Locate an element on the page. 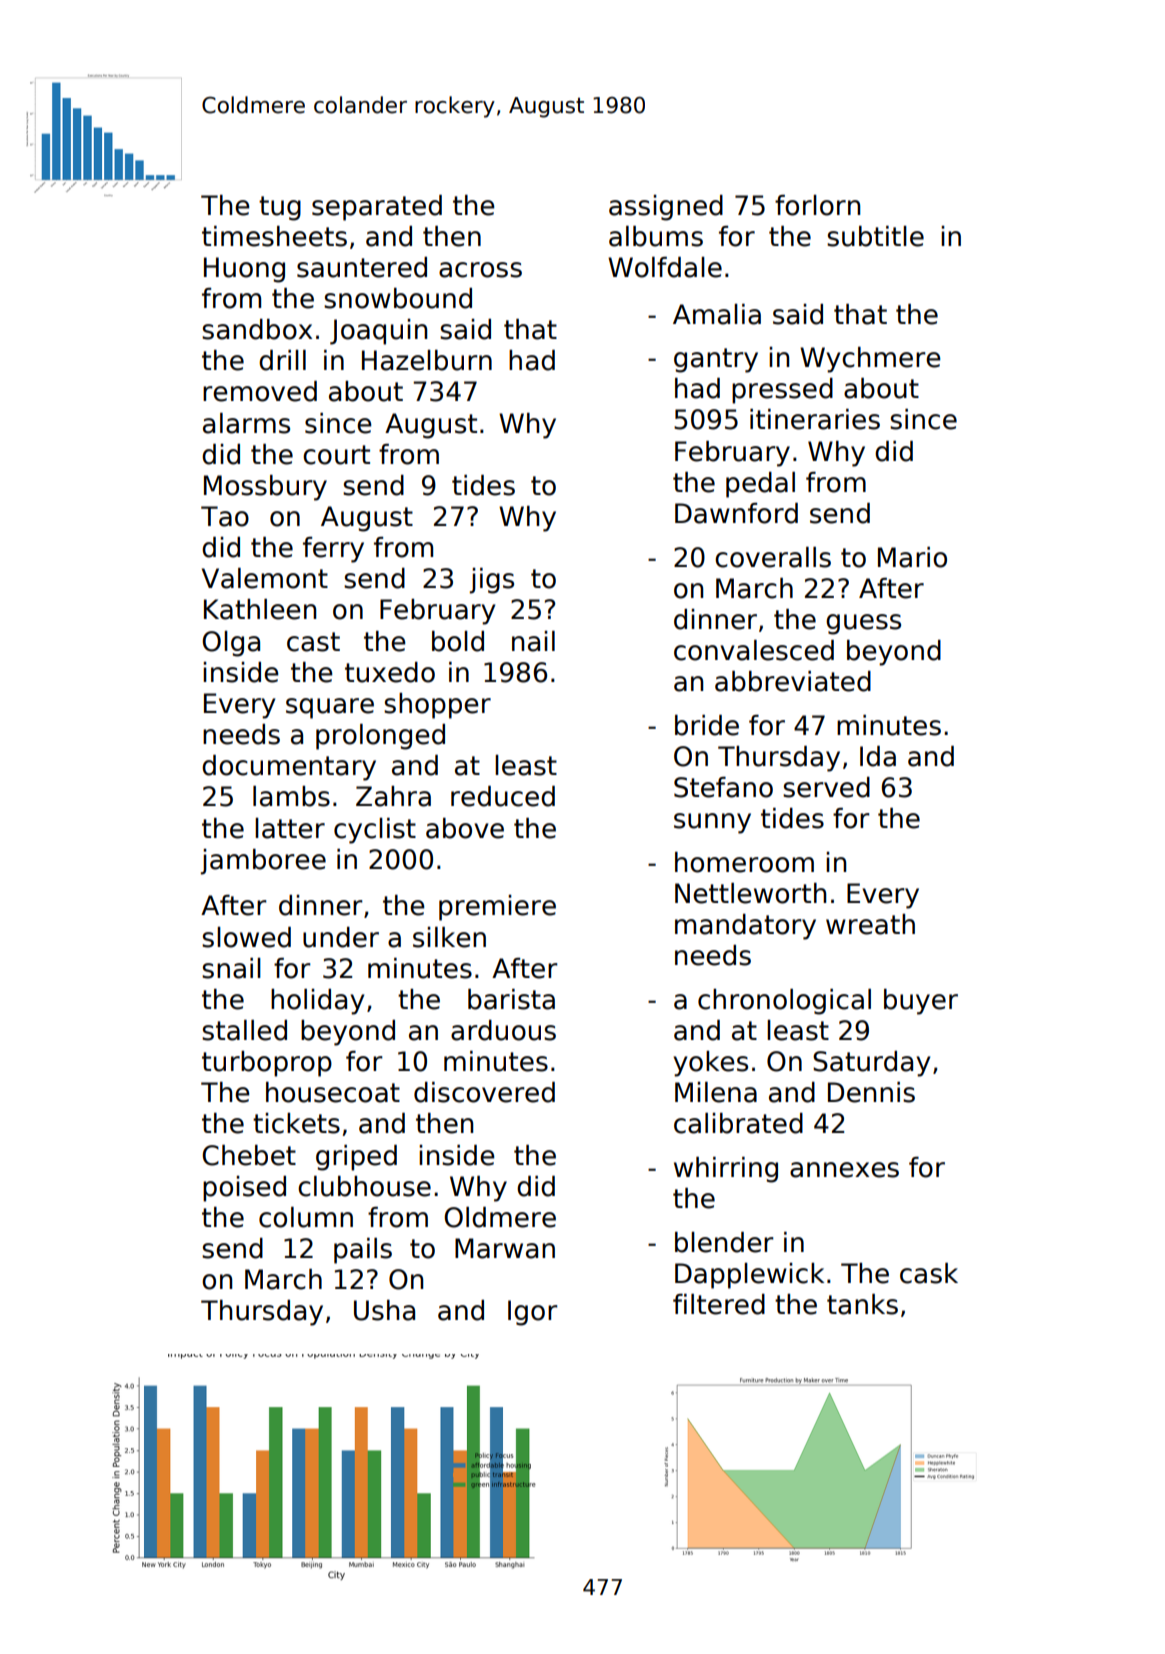 The width and height of the document is (1165, 1654). sandbox is located at coordinates (257, 329).
